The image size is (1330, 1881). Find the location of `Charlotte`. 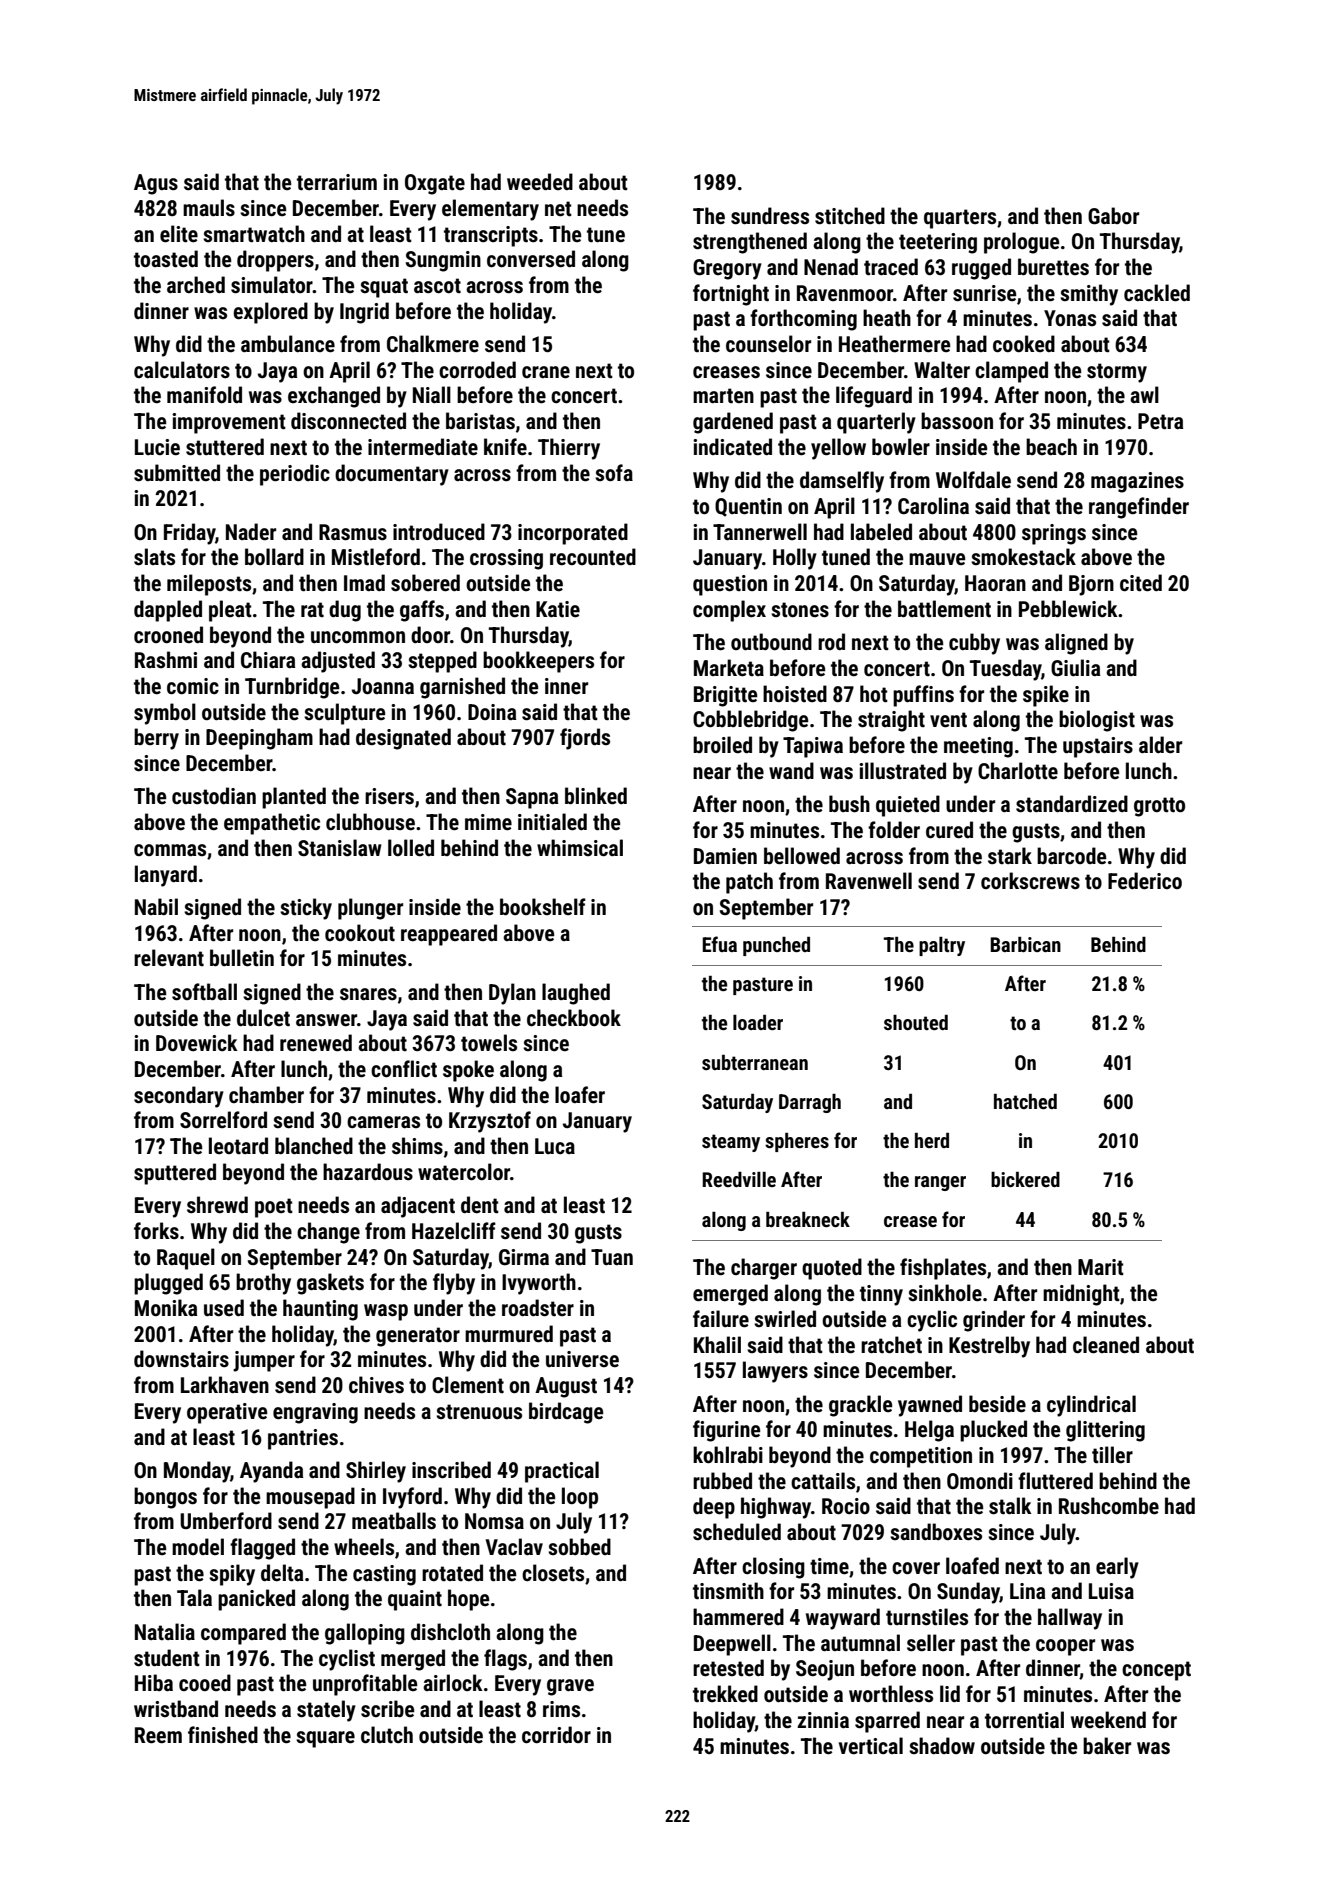

Charlotte is located at coordinates (1018, 771).
